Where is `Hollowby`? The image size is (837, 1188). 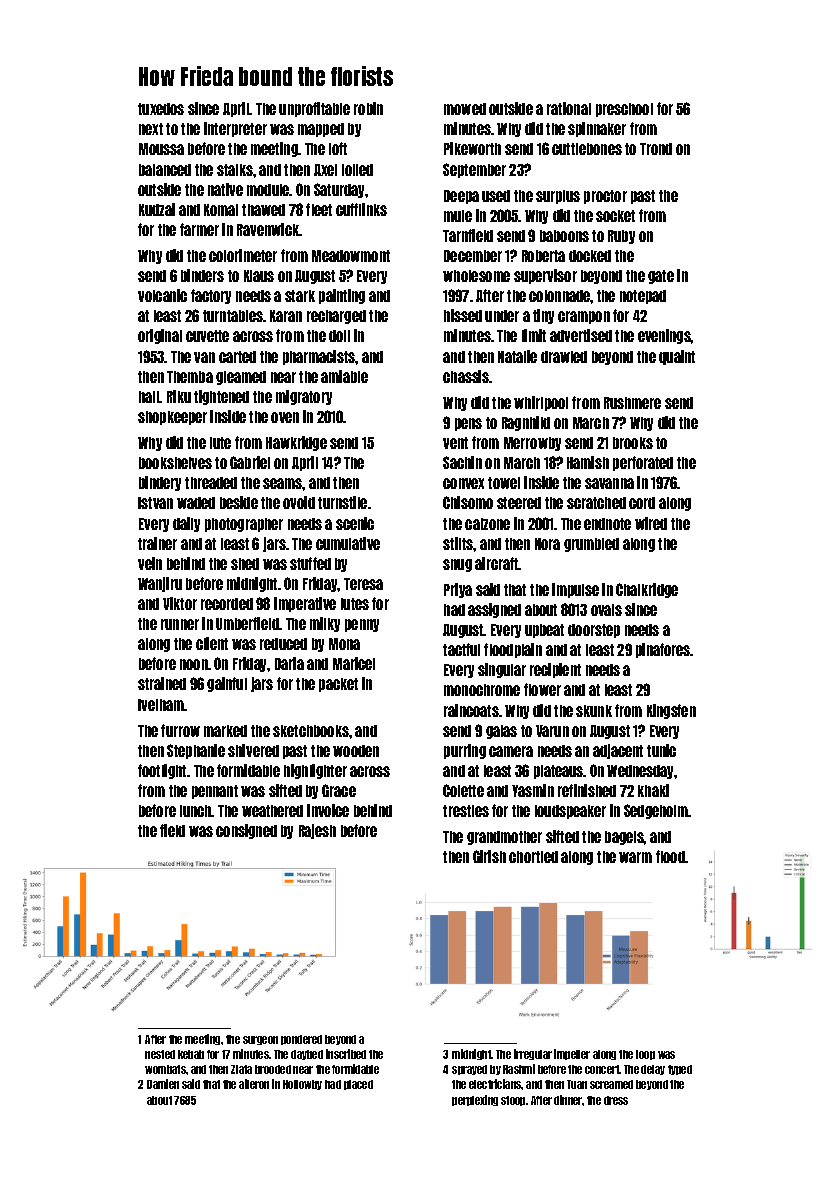 Hollowby is located at coordinates (302, 1085).
